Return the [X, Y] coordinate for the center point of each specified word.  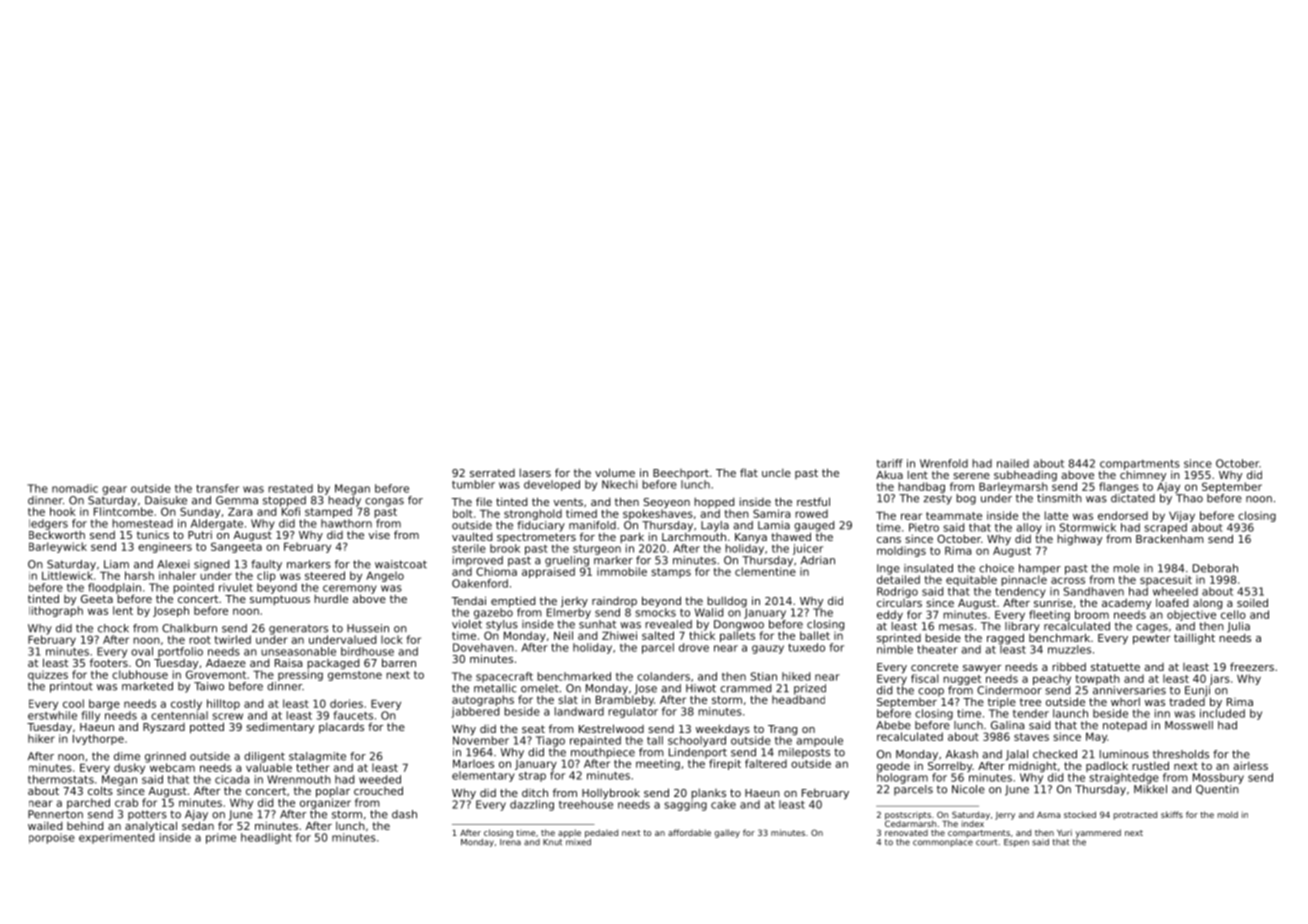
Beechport [681, 474]
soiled [1252, 602]
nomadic [75, 488]
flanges [1119, 487]
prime [221, 838]
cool [73, 703]
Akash [962, 754]
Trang [782, 730]
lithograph [56, 611]
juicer [808, 549]
